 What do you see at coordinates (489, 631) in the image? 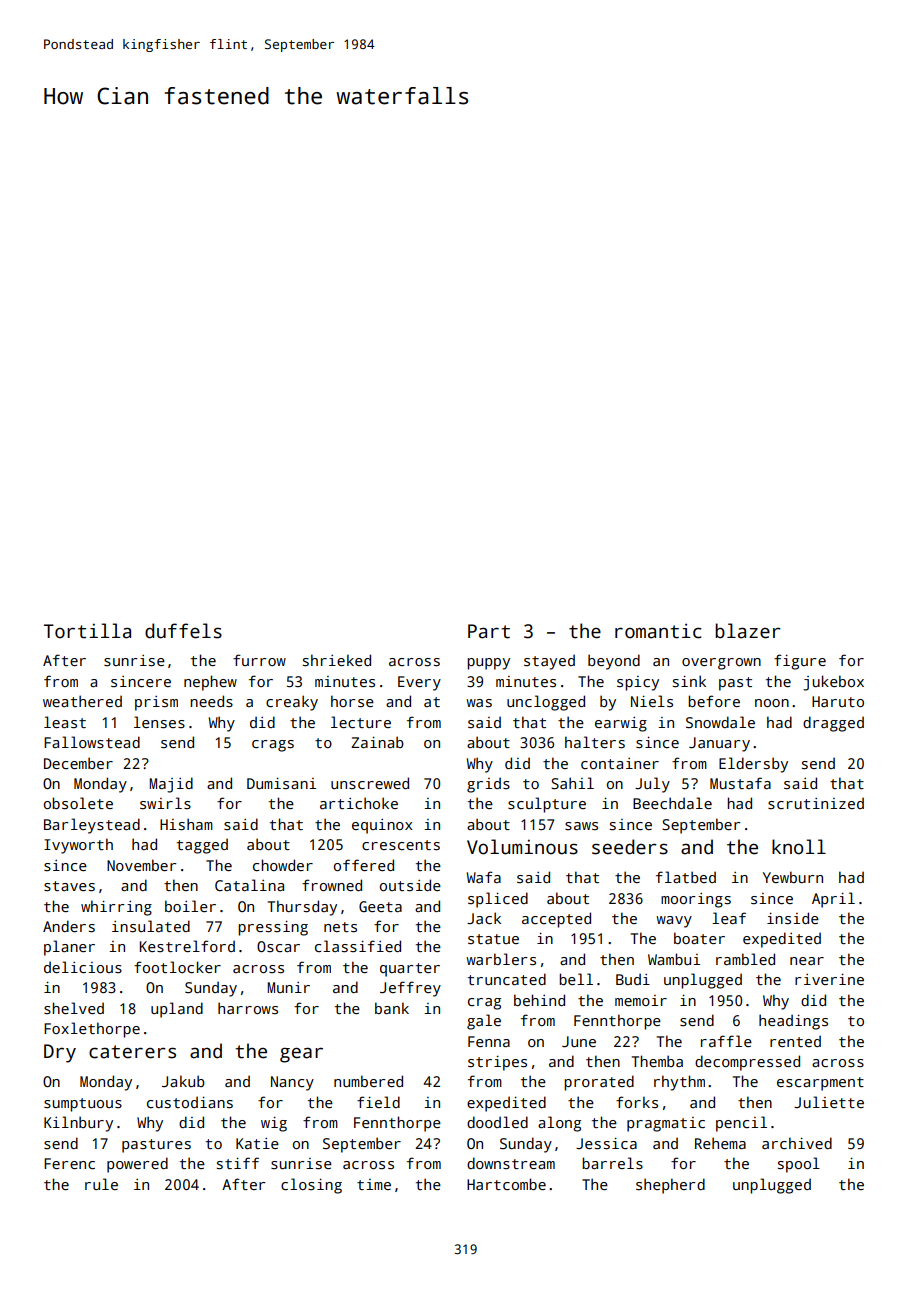
I see `Part` at bounding box center [489, 631].
